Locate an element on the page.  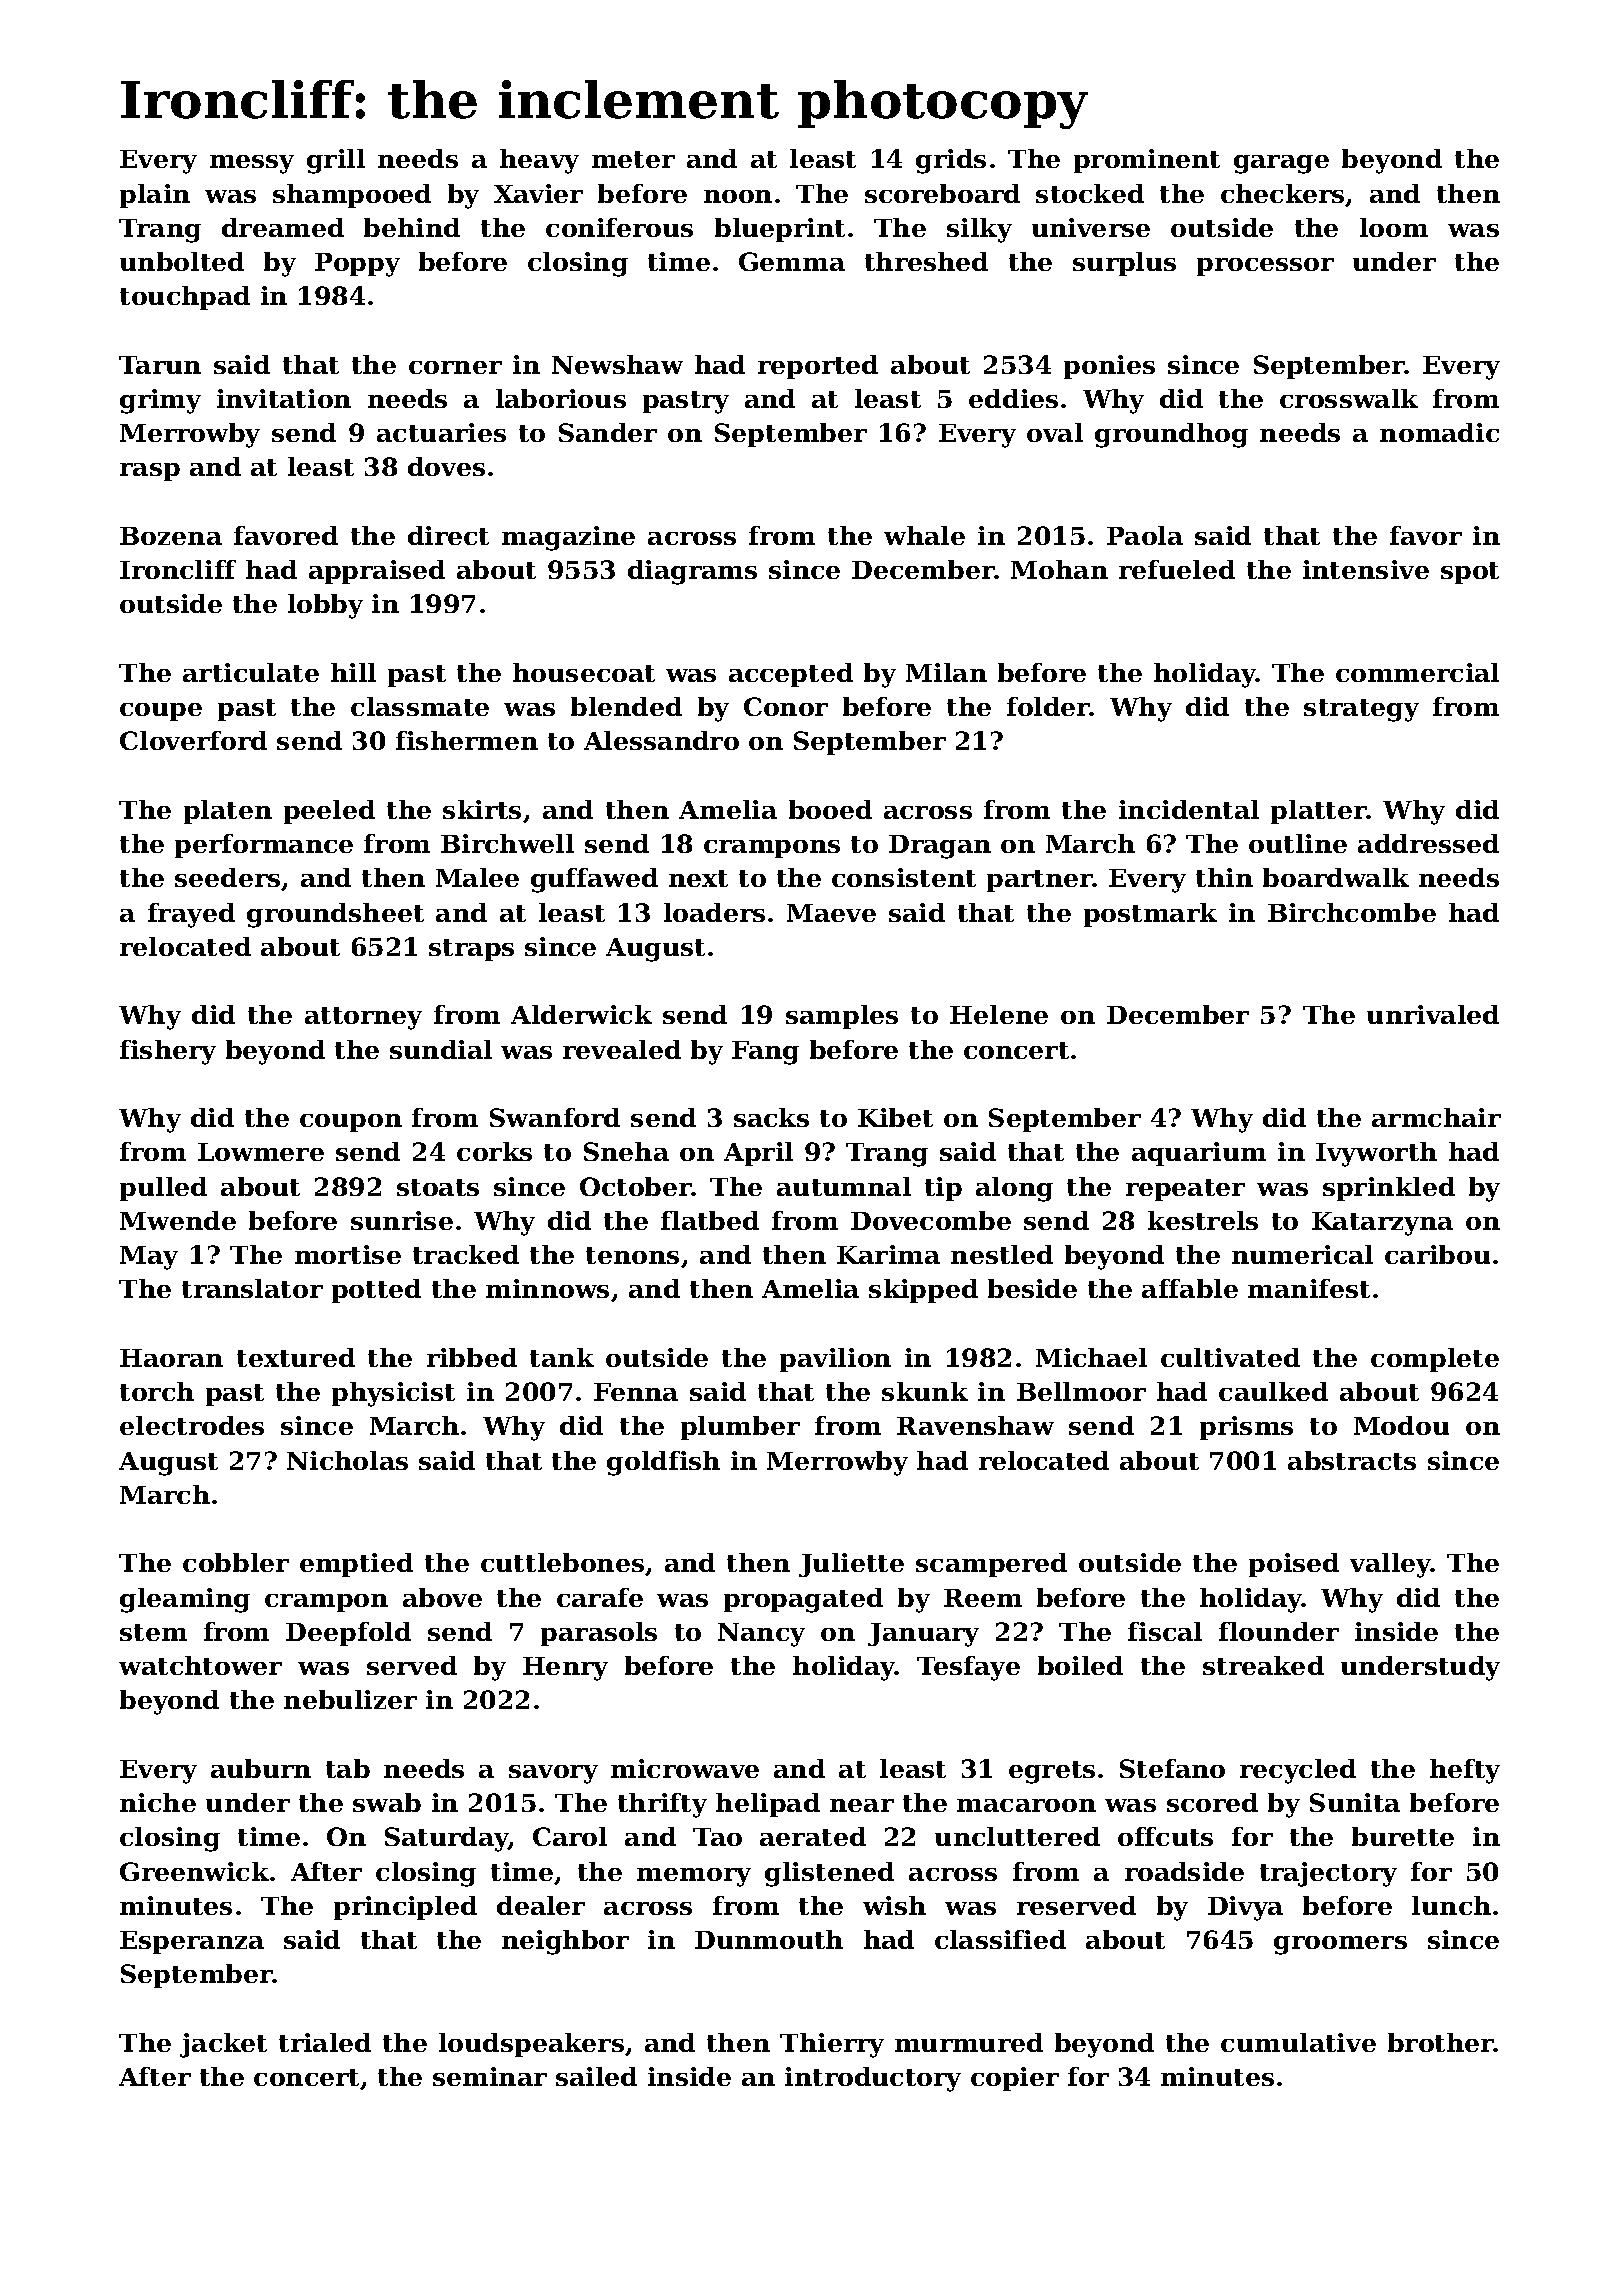
streaked is located at coordinates (1263, 1665).
